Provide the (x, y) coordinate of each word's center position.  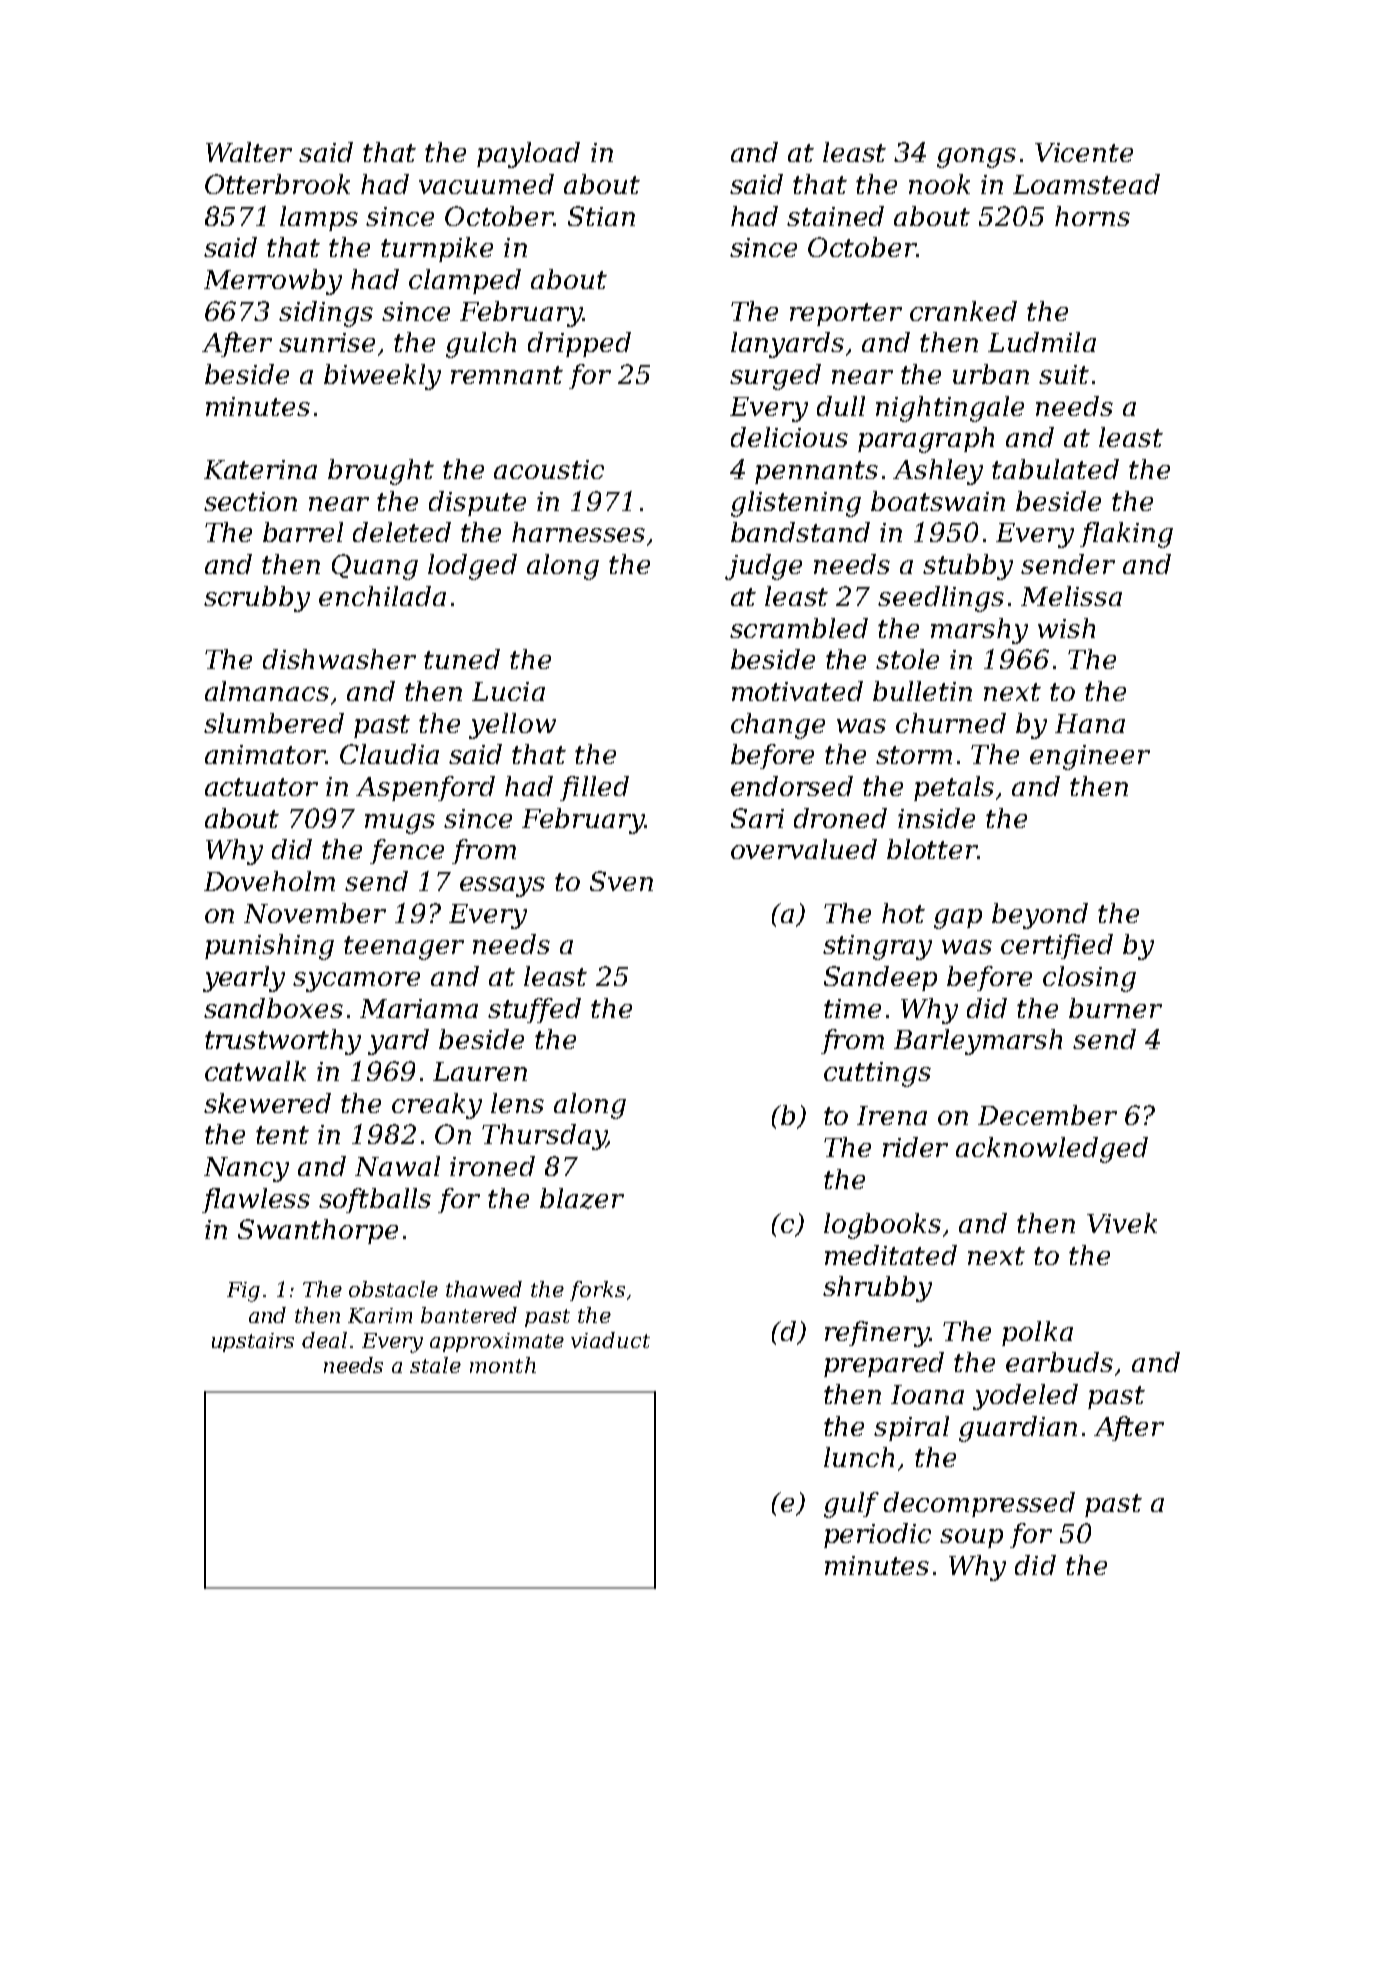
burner (1115, 1008)
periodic (877, 1535)
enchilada (382, 596)
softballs (375, 1200)
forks (597, 1291)
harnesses (578, 532)
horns (1092, 216)
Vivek (1122, 1223)
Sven (621, 881)
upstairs (253, 1342)
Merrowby (273, 282)
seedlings (941, 599)
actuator (261, 787)
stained (835, 216)
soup (971, 1538)
